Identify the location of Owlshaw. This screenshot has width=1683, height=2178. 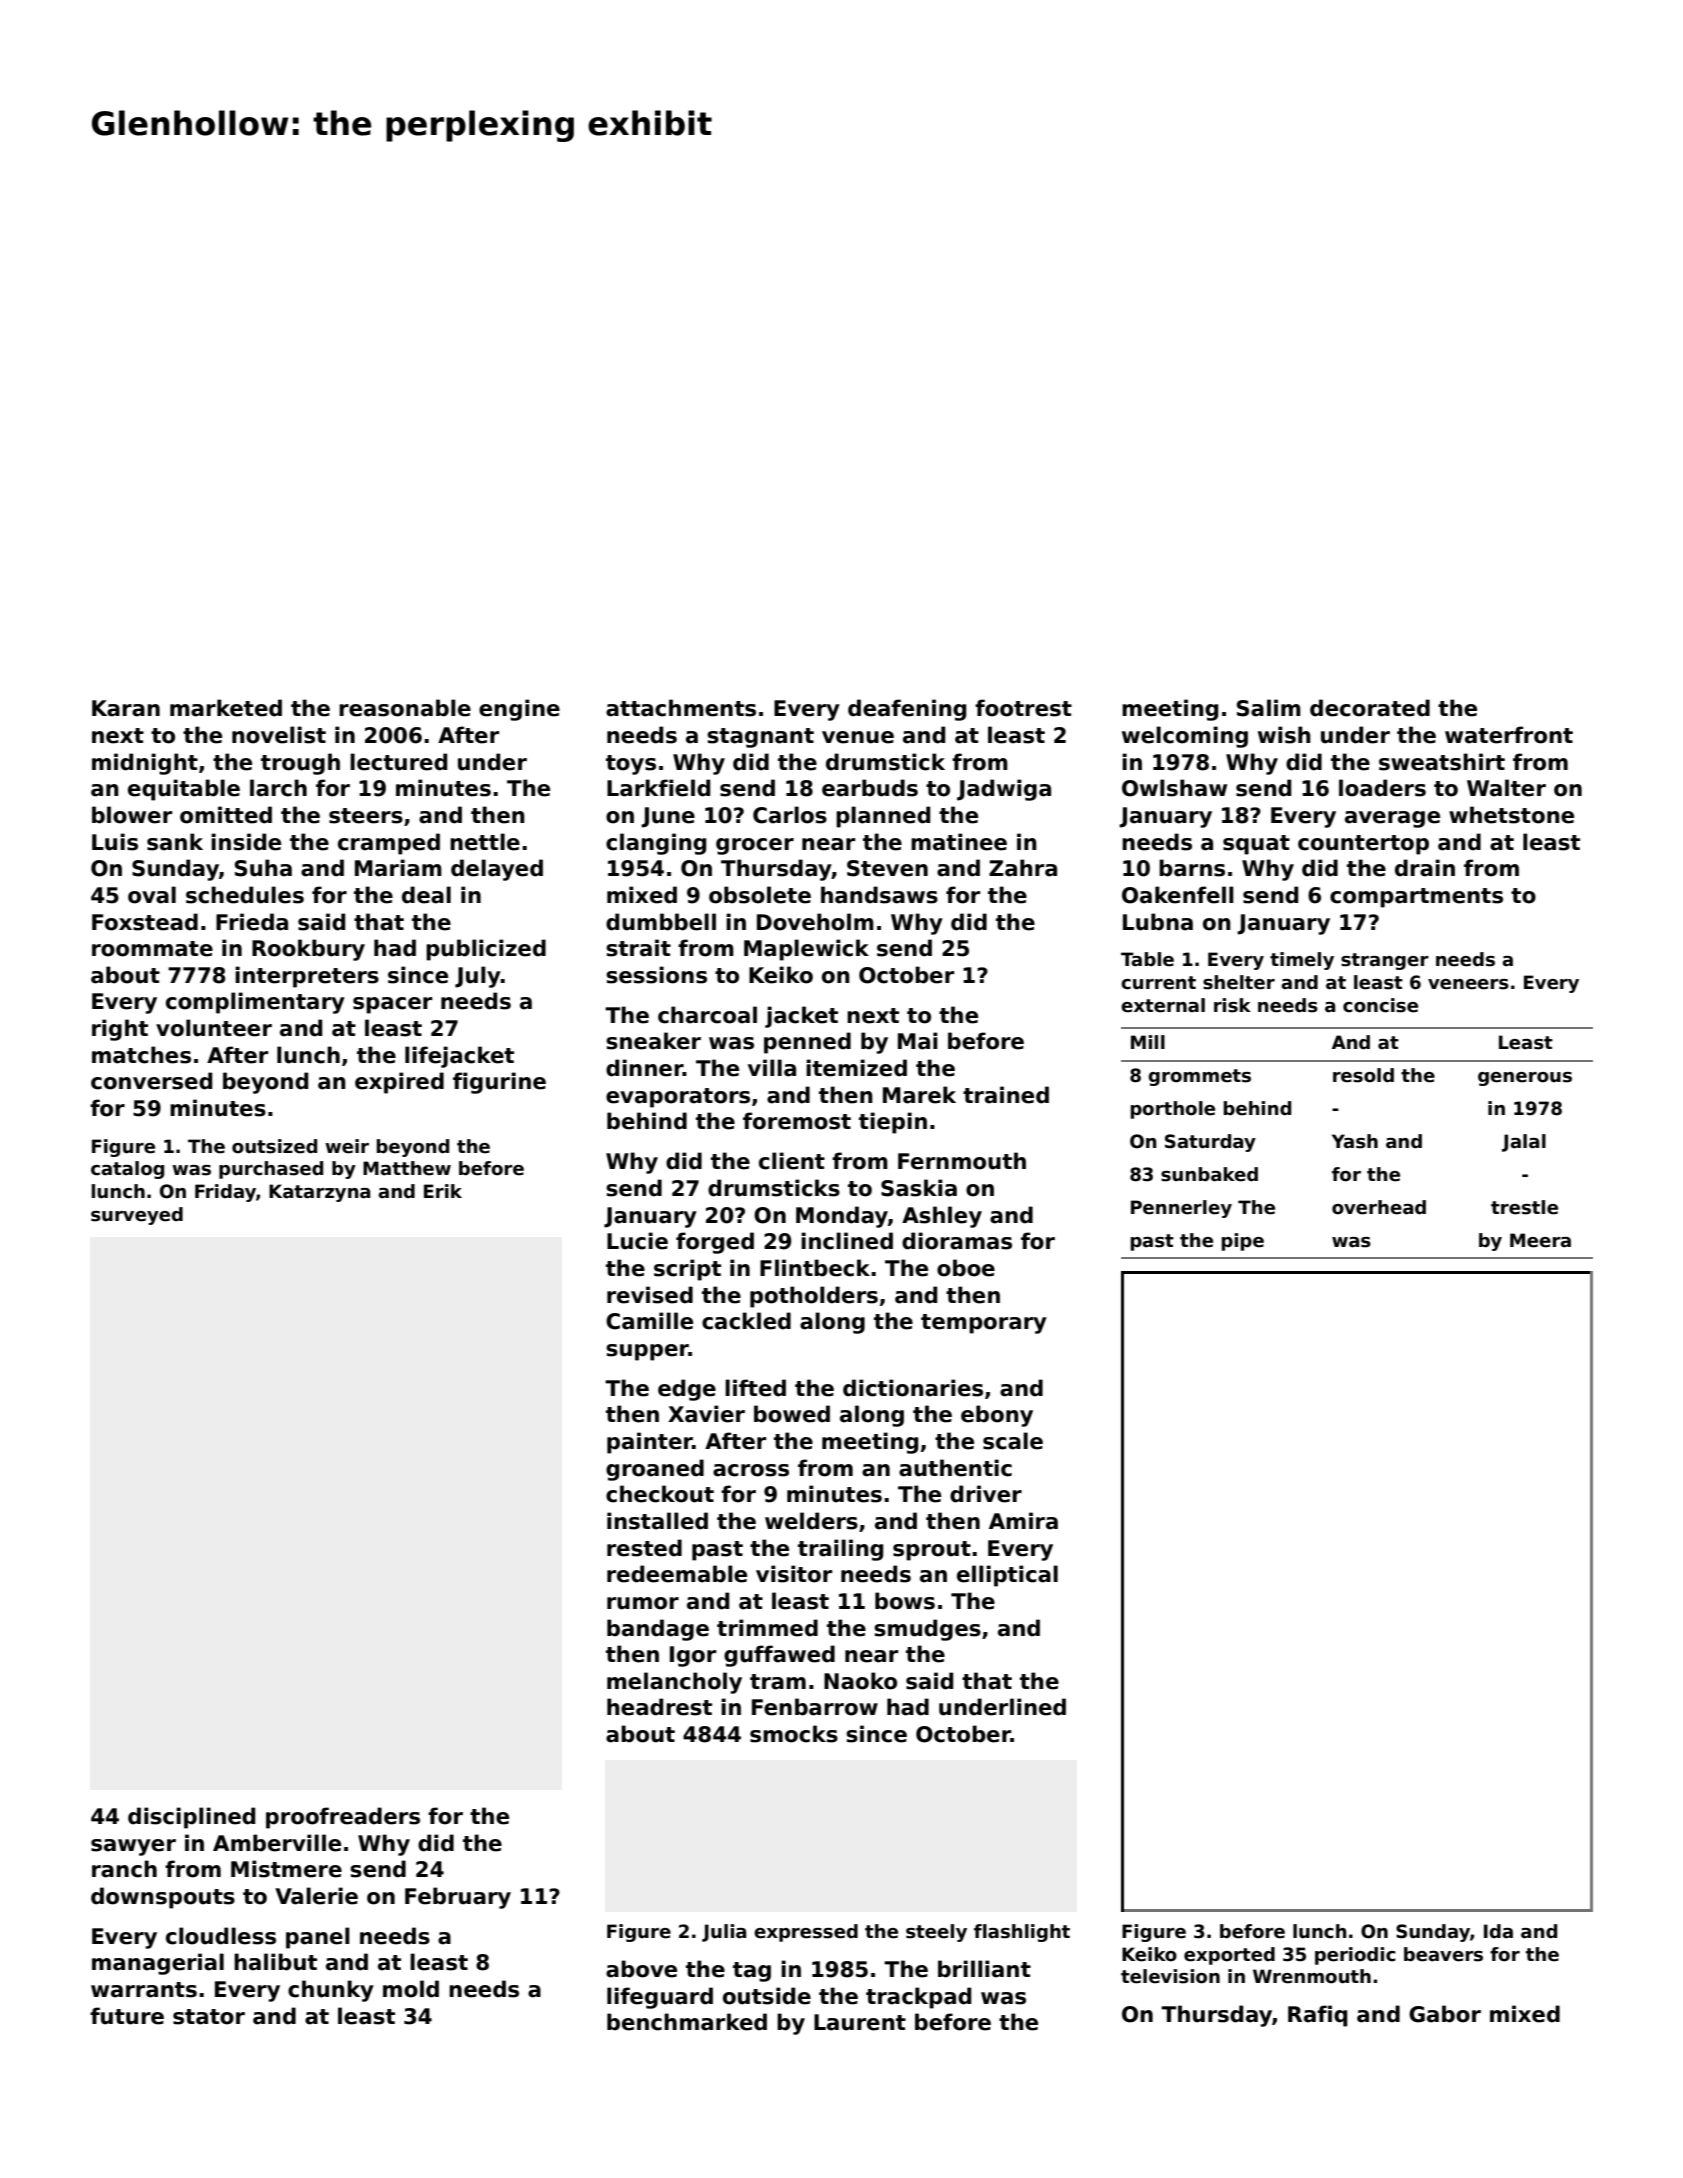
(1174, 788).
